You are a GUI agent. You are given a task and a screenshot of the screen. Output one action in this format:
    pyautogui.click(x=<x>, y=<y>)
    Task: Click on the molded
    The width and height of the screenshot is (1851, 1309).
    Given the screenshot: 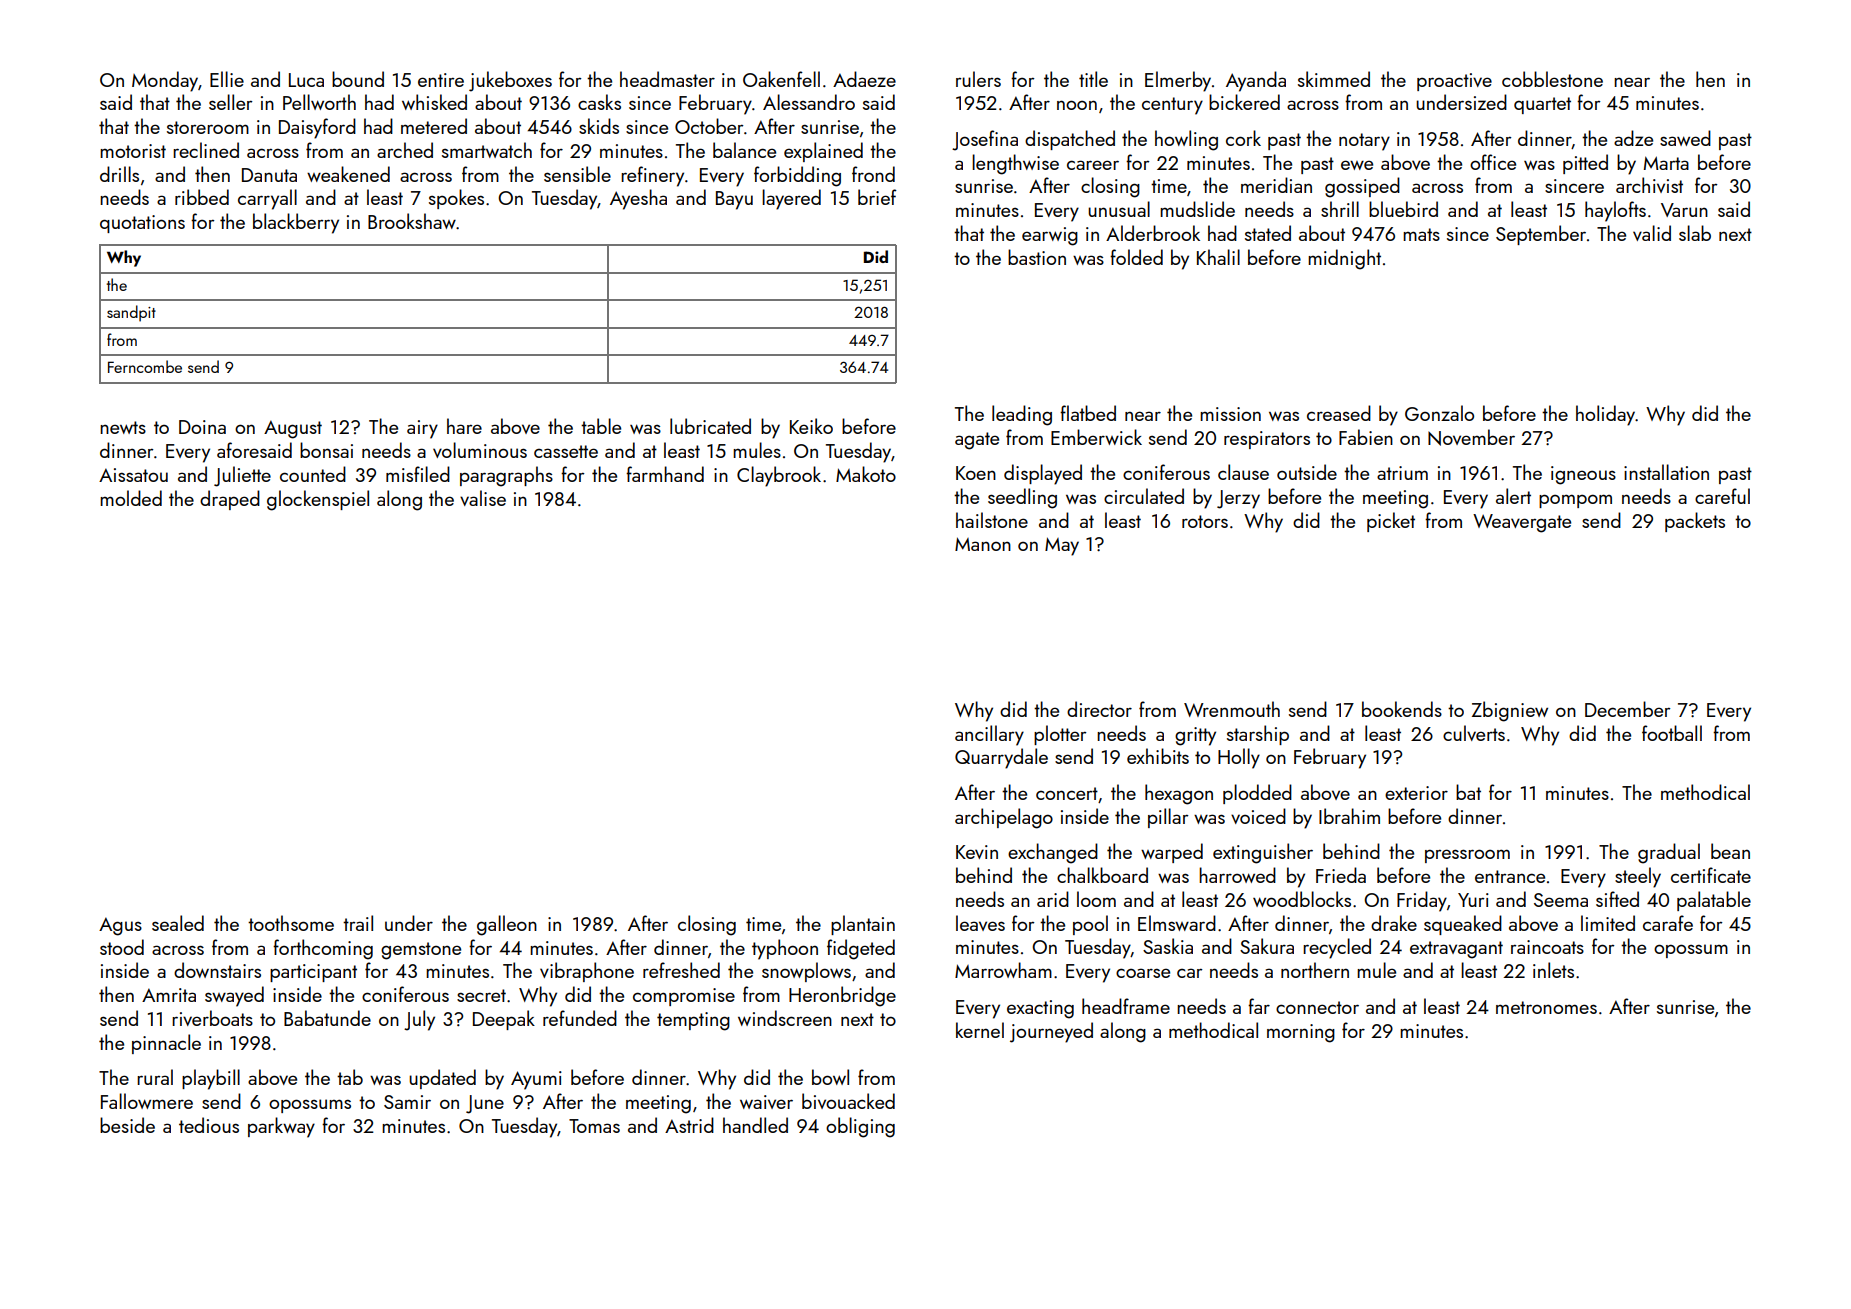 What is the action you would take?
    pyautogui.click(x=131, y=498)
